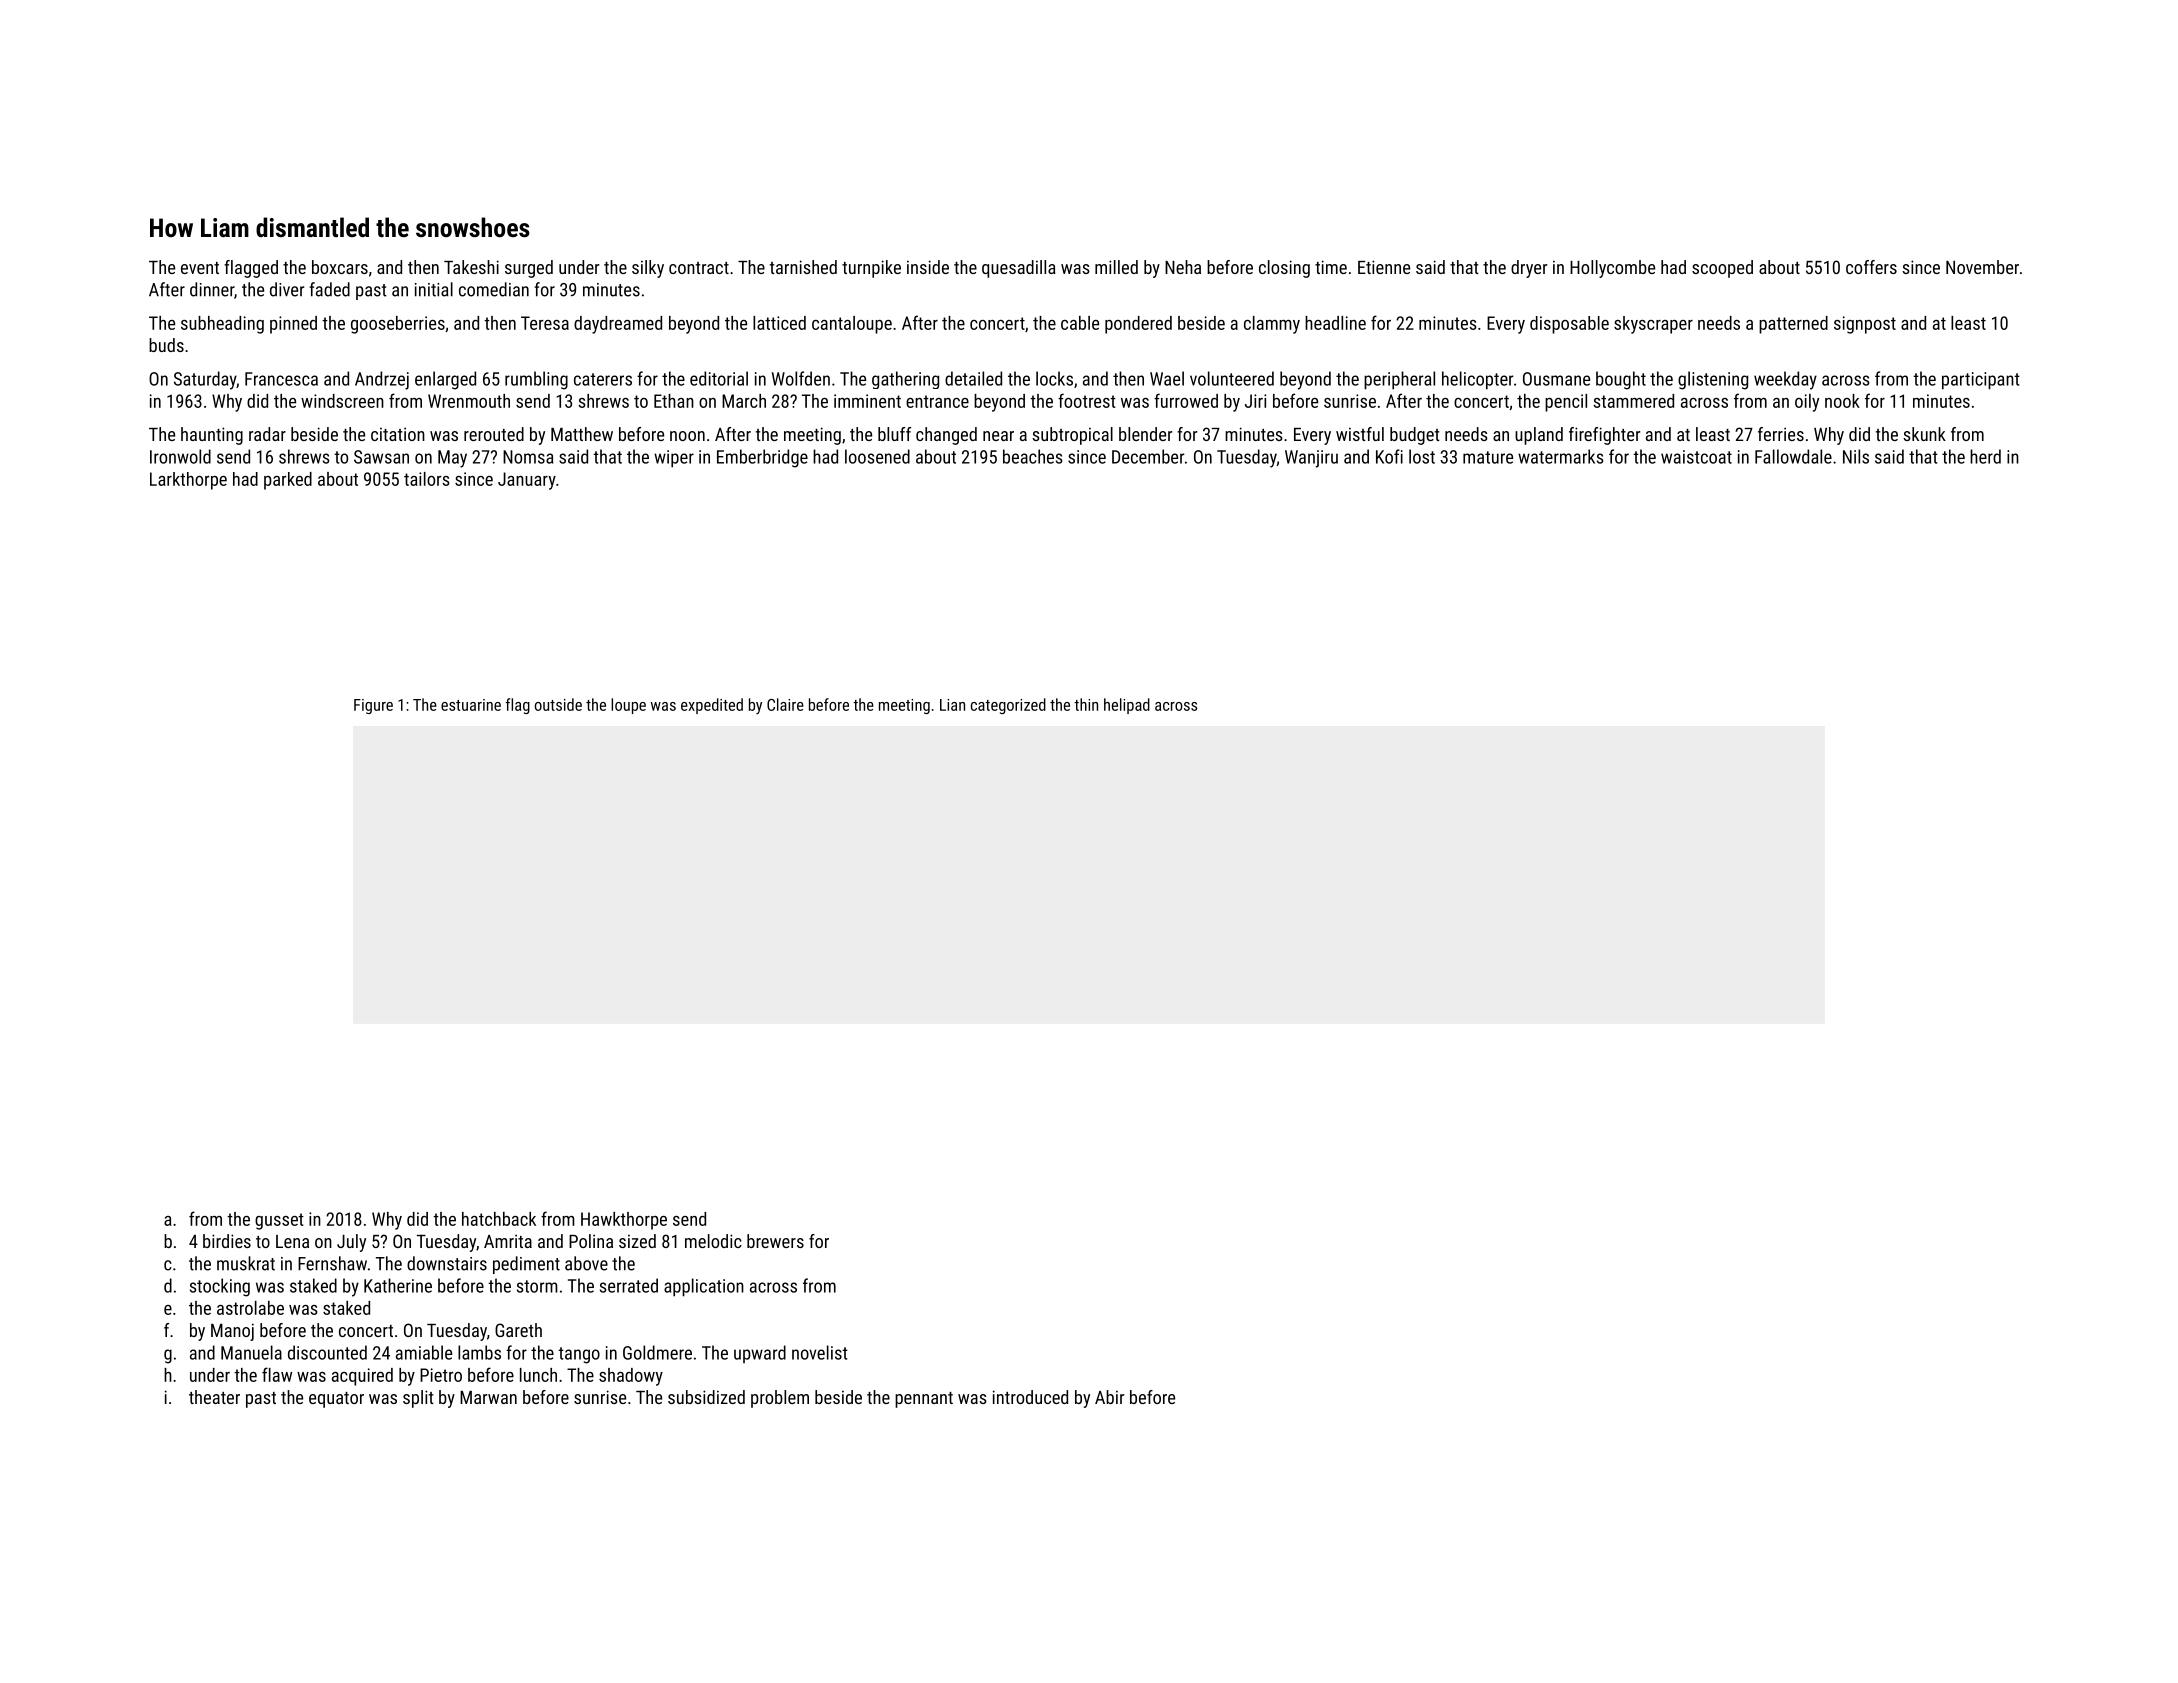  What do you see at coordinates (1127, 706) in the document?
I see `helipad` at bounding box center [1127, 706].
